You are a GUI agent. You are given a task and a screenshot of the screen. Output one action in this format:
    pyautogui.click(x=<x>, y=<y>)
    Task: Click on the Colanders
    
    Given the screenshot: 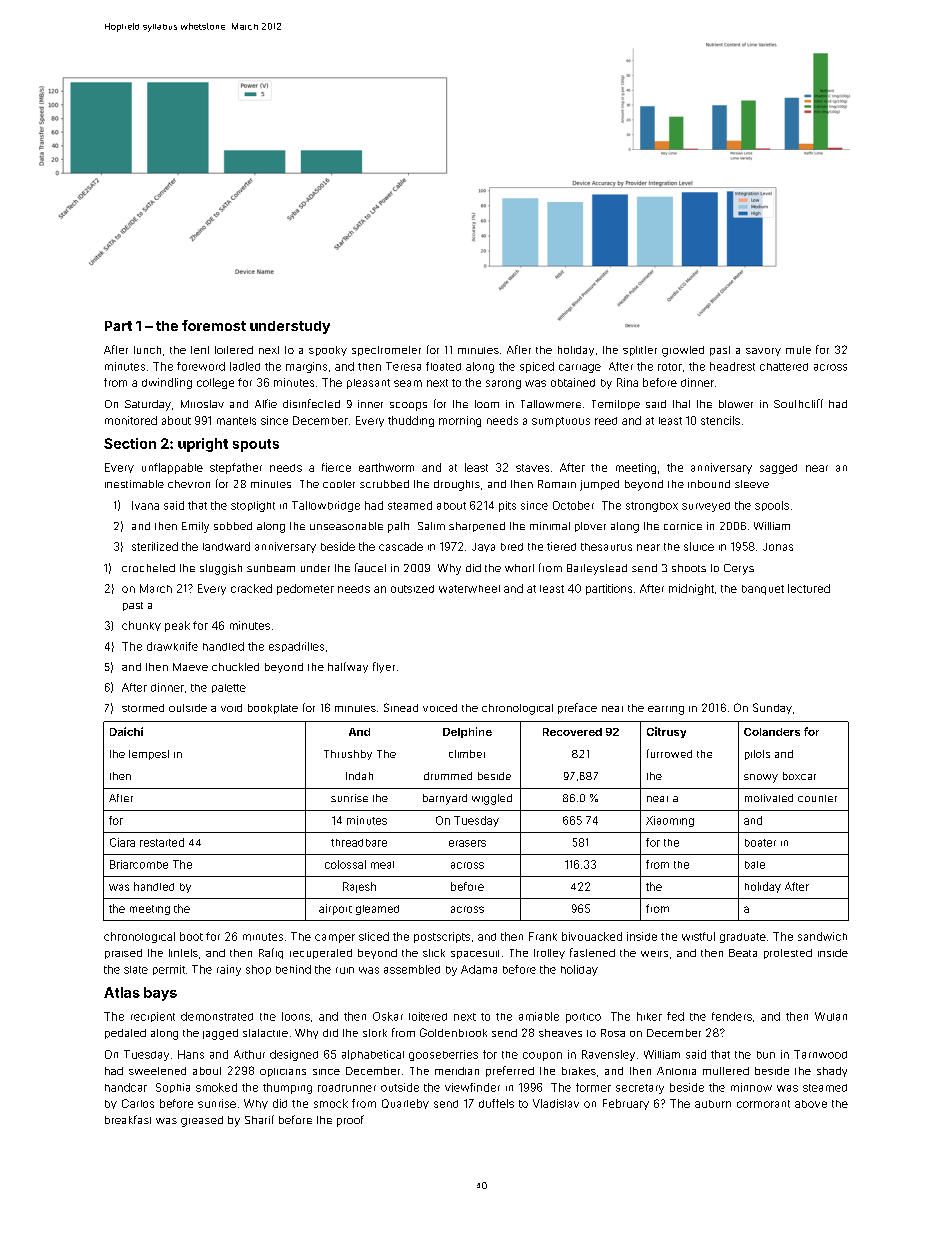 What is the action you would take?
    pyautogui.click(x=772, y=732)
